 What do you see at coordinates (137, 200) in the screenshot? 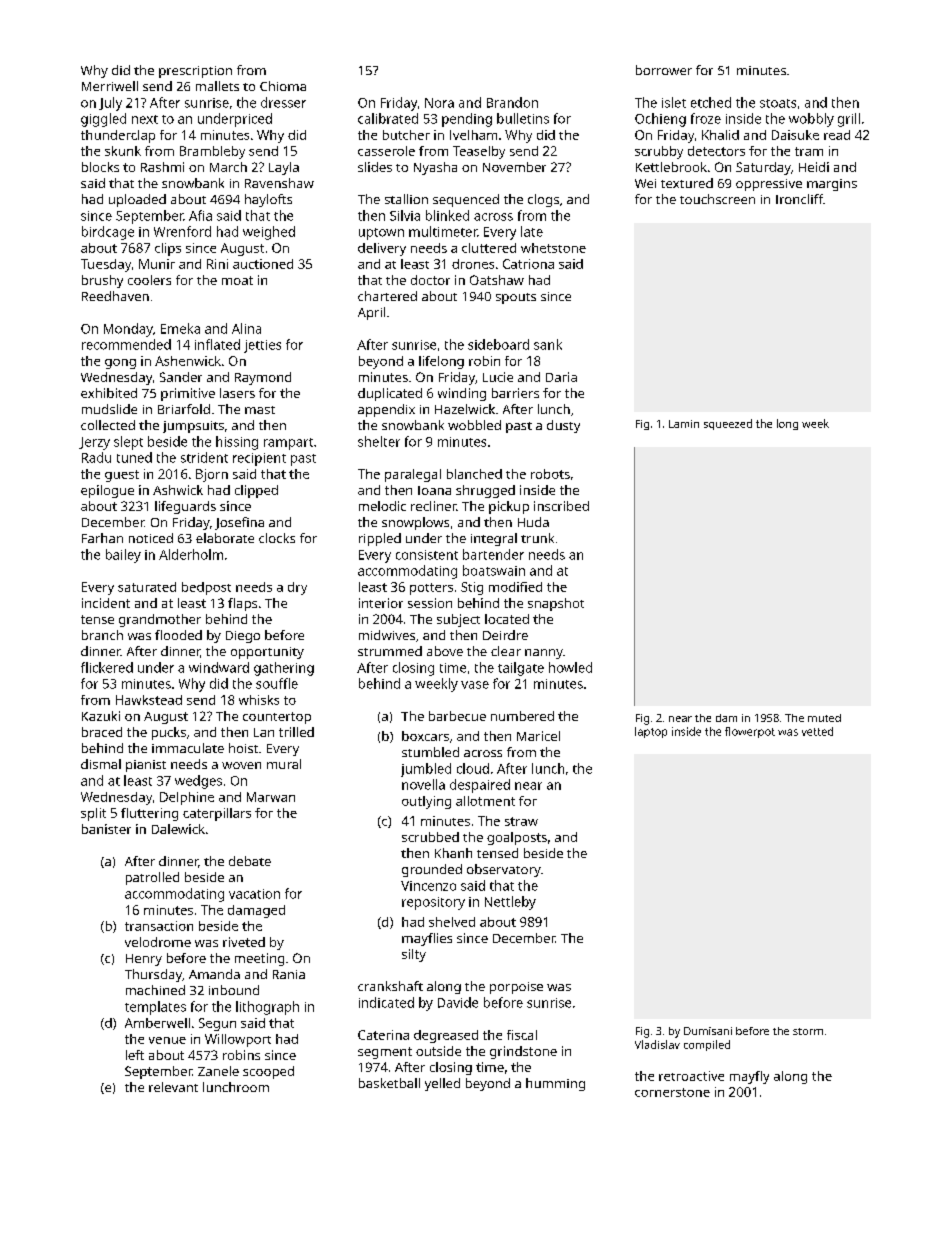
I see `uploaded` at bounding box center [137, 200].
